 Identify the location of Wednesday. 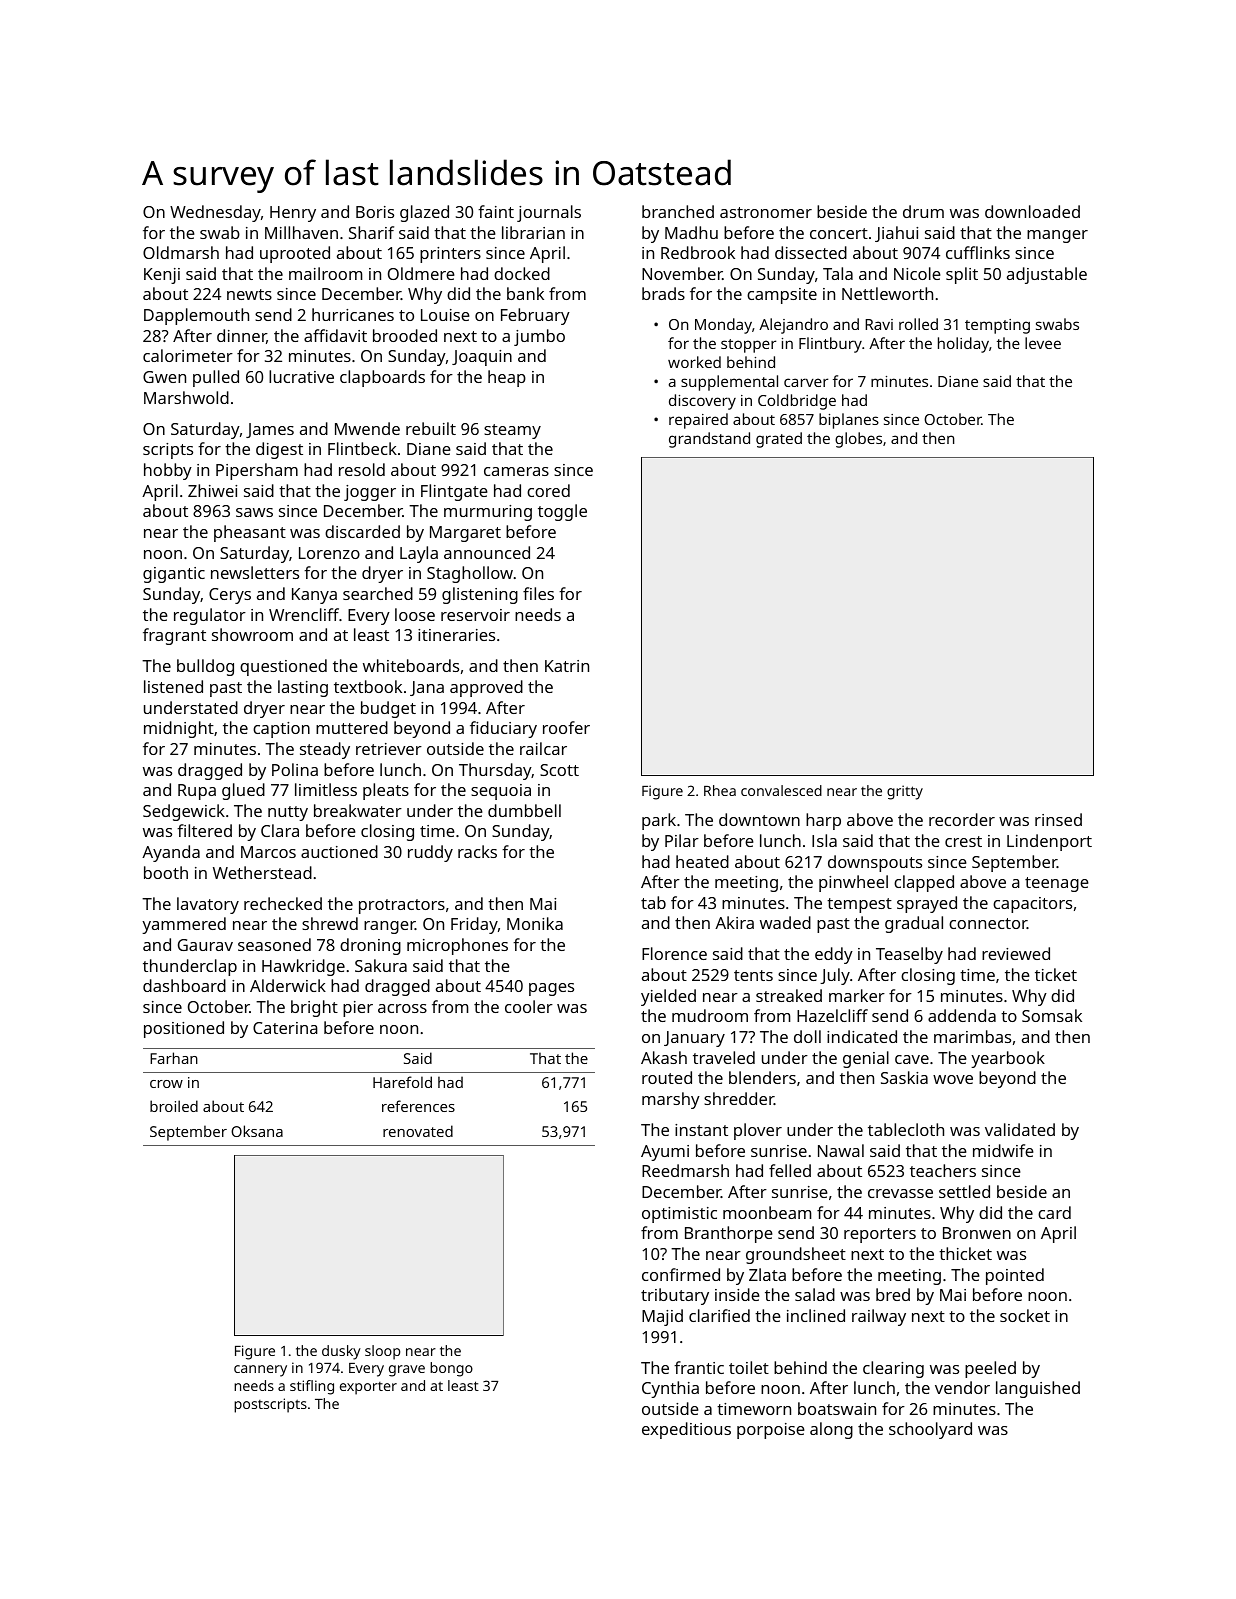
(215, 213).
